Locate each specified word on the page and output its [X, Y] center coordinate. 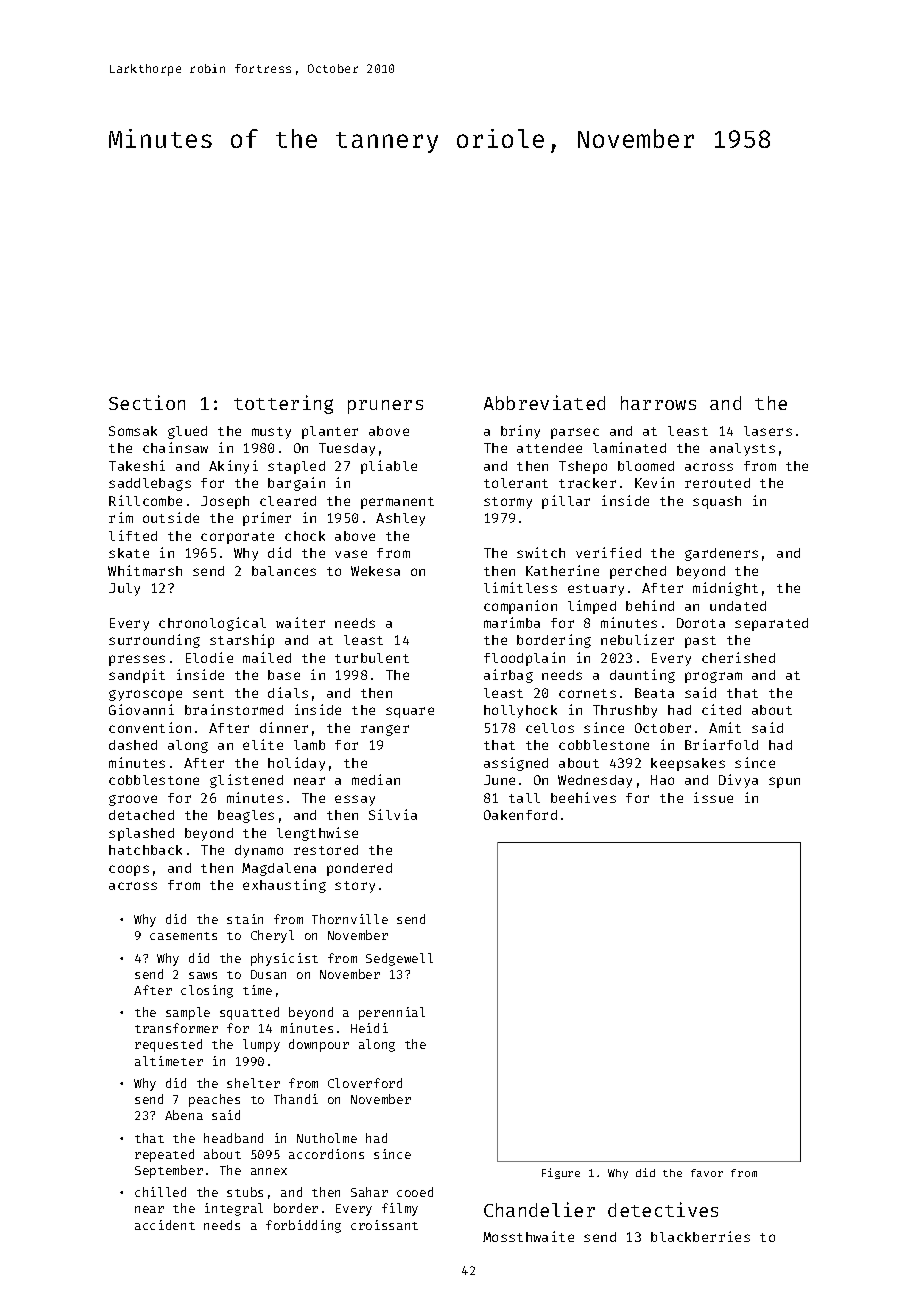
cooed [415, 1192]
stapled [296, 467]
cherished [738, 657]
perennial [392, 1013]
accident [165, 1225]
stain [245, 919]
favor [707, 1173]
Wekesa [375, 571]
